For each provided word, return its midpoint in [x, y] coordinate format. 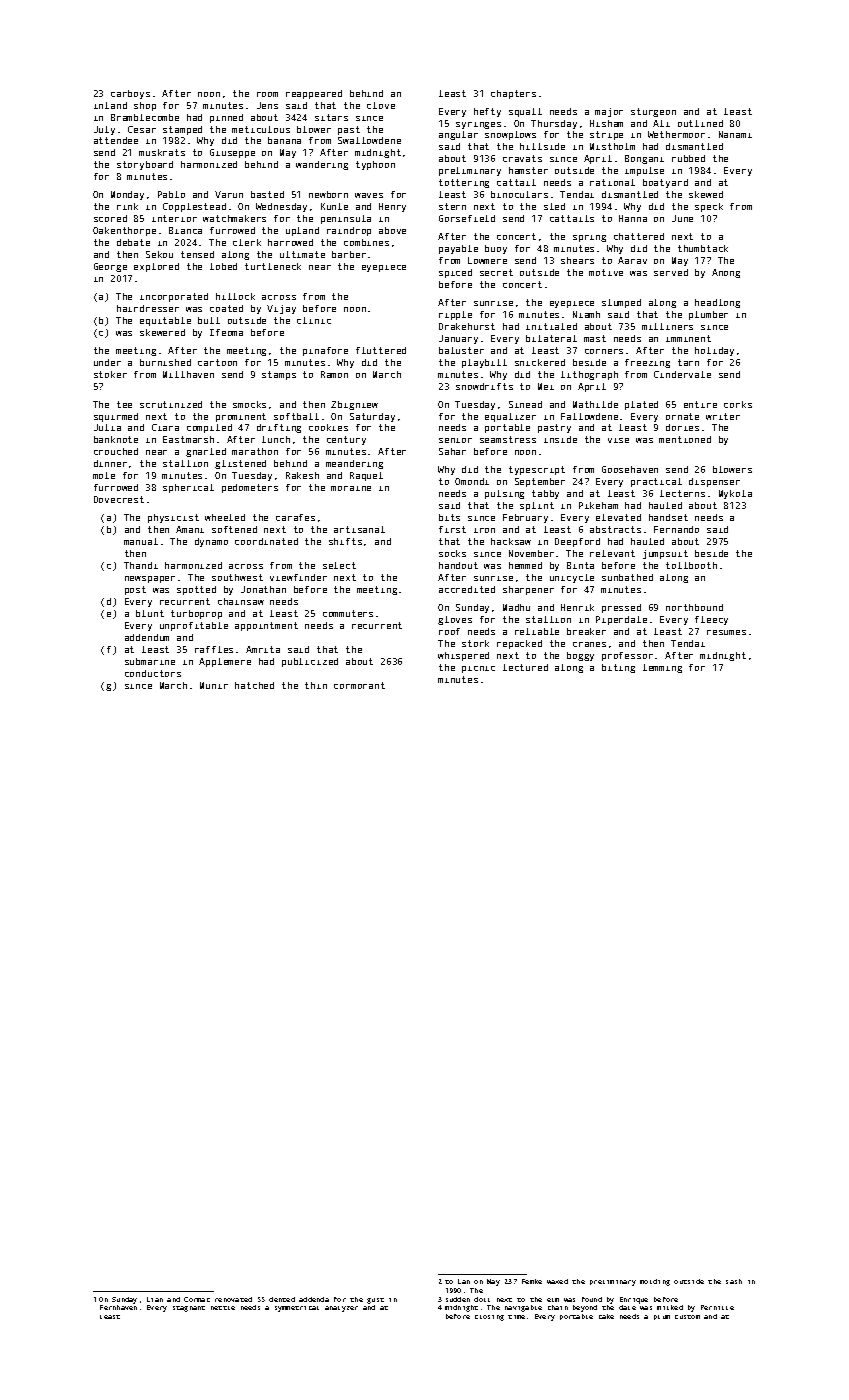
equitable [165, 321]
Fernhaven [118, 1307]
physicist [173, 518]
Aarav [632, 260]
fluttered [381, 350]
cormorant [359, 685]
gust [375, 1301]
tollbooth [691, 565]
